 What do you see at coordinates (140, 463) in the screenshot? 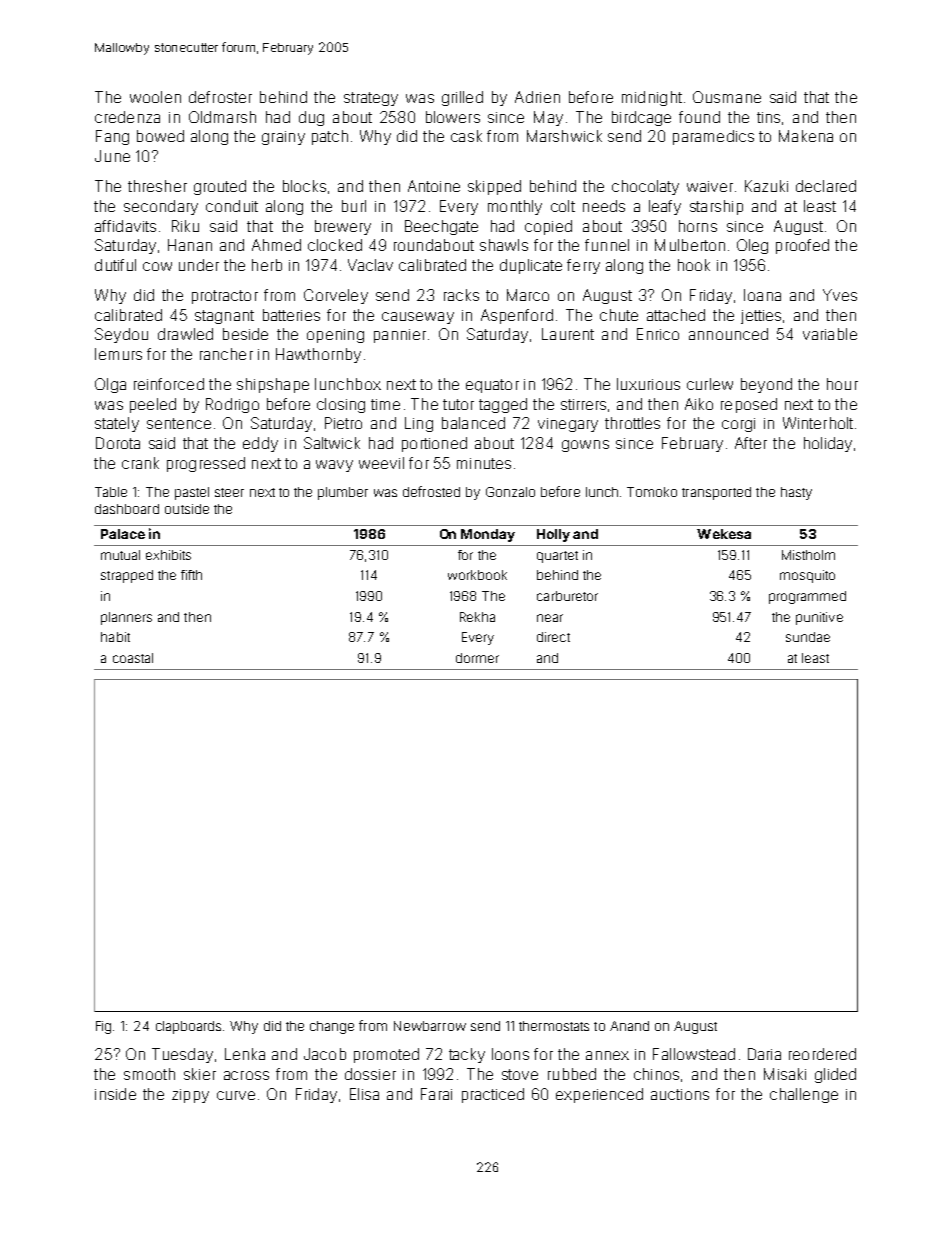
I see `crank` at bounding box center [140, 463].
